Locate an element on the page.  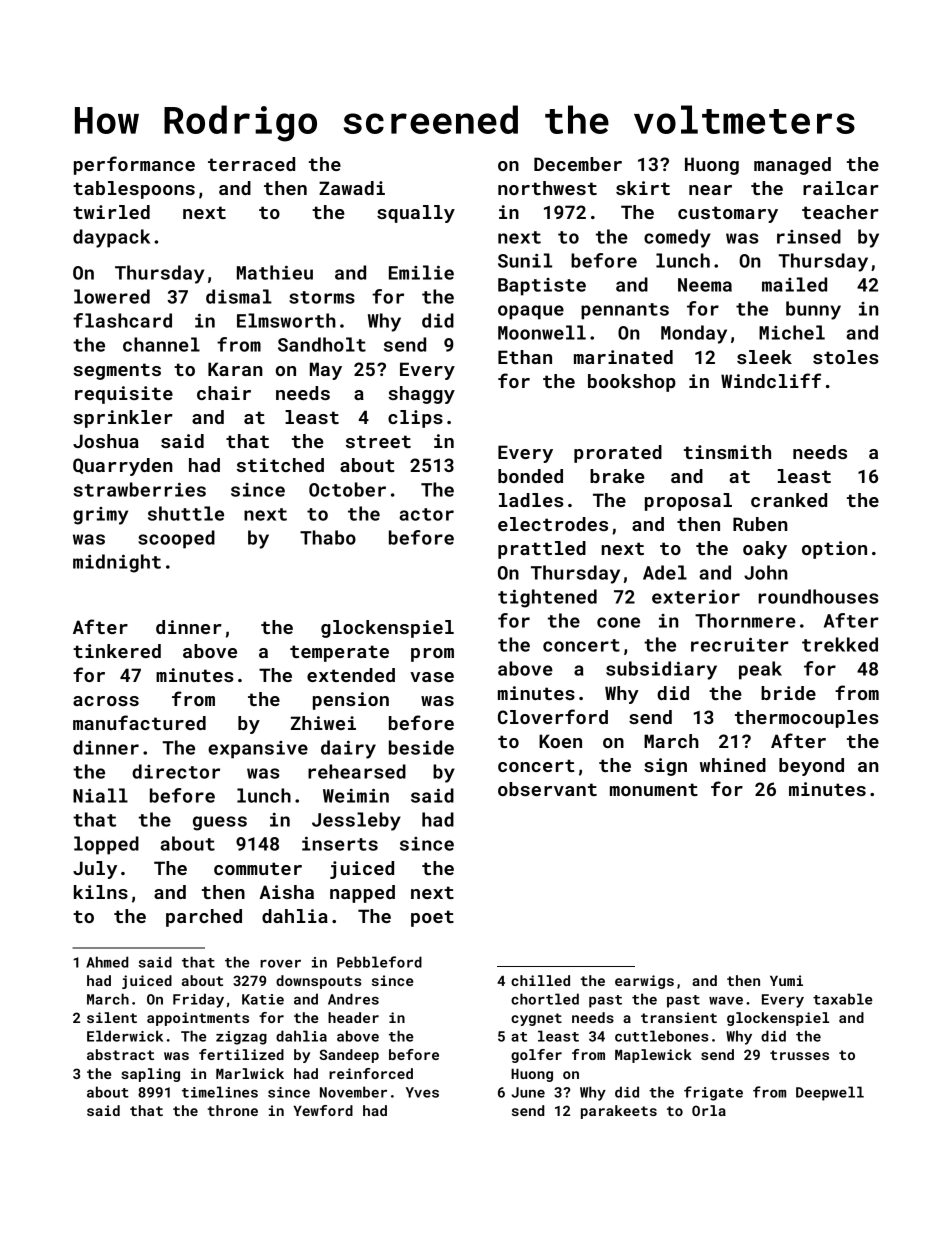
pennants is located at coordinates (625, 311).
